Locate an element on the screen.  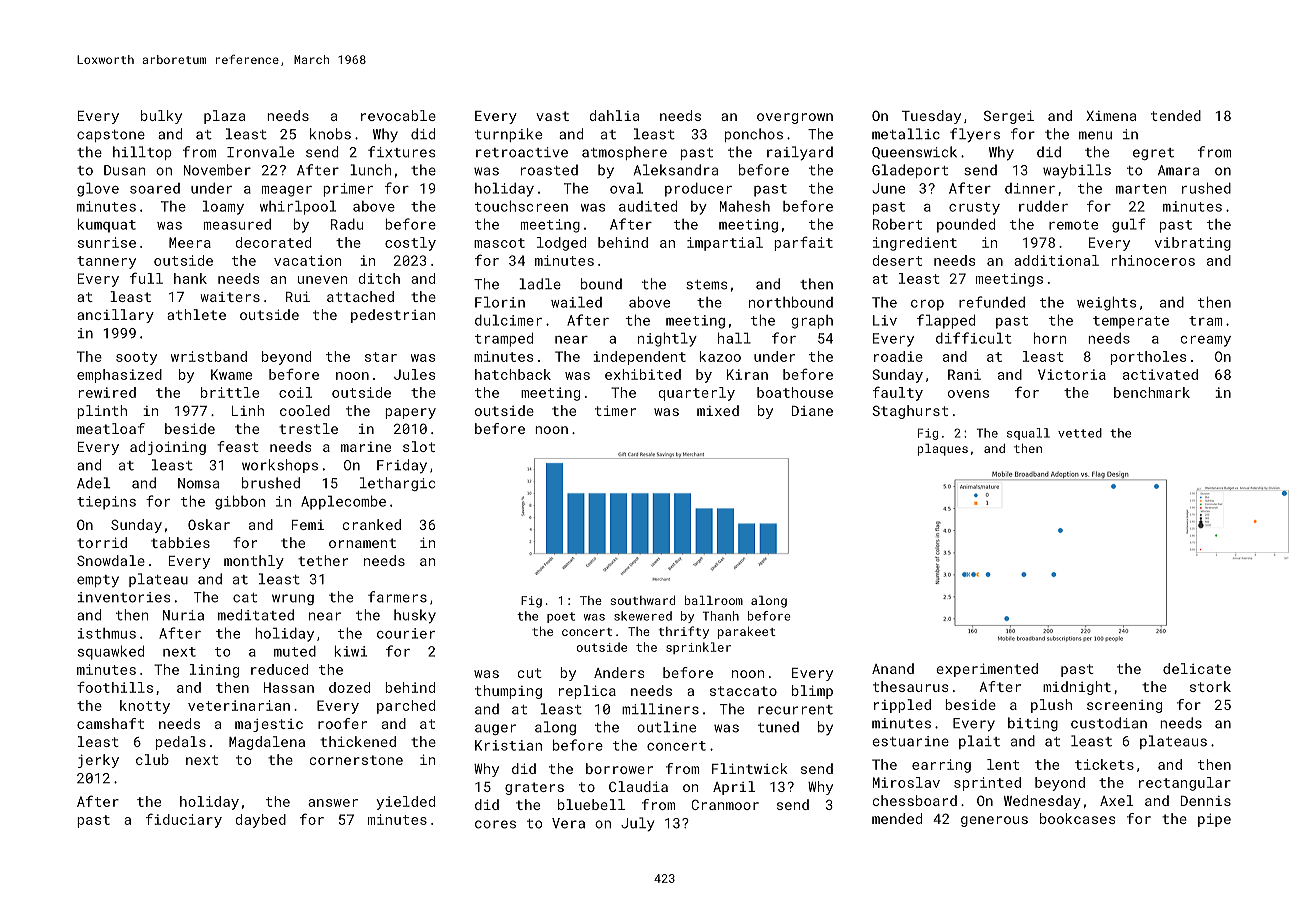
revocable is located at coordinates (398, 115).
